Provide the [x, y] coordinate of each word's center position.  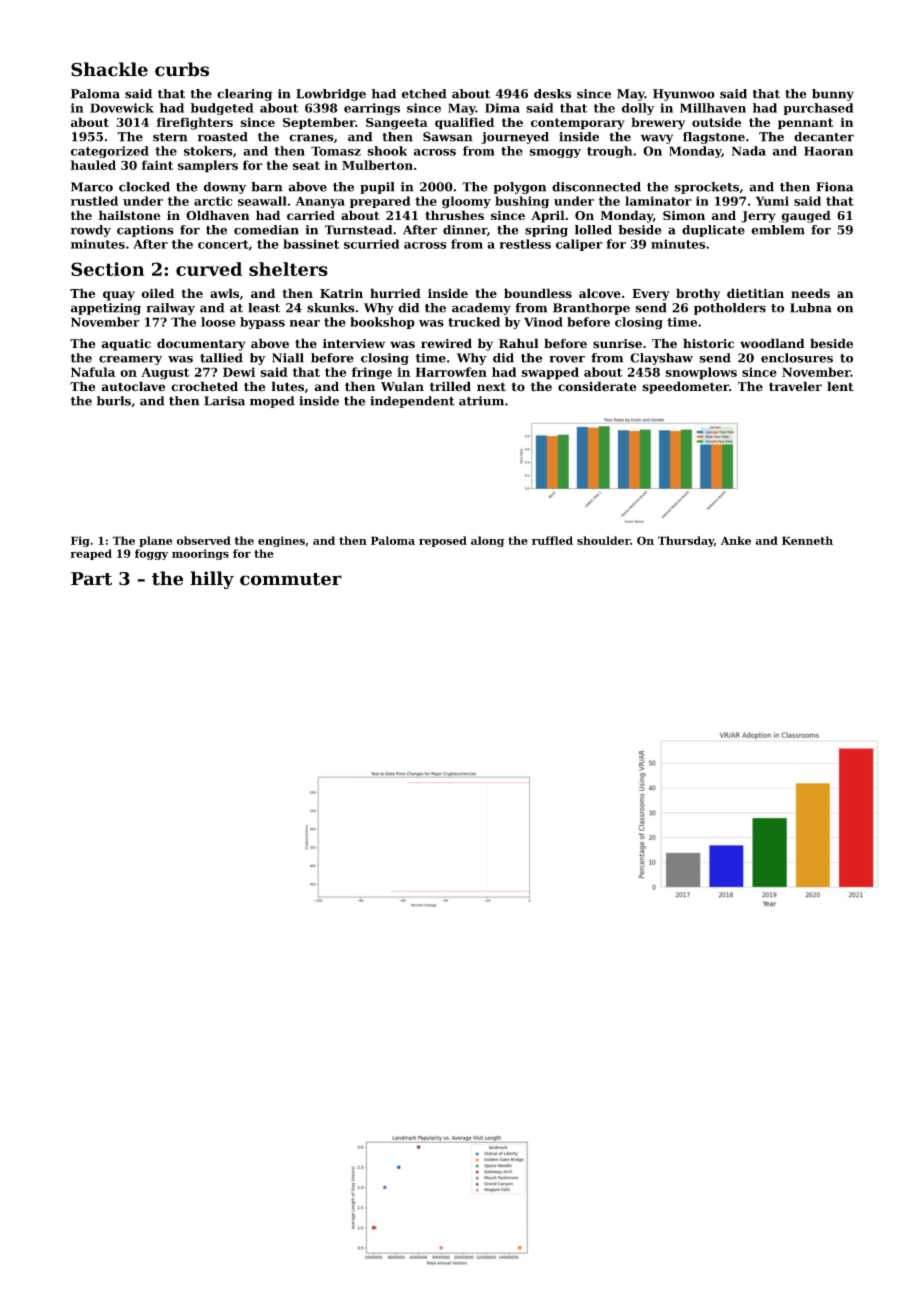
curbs [182, 69]
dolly [638, 109]
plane [155, 541]
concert [223, 244]
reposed [443, 541]
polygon [520, 188]
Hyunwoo [684, 95]
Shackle [109, 69]
